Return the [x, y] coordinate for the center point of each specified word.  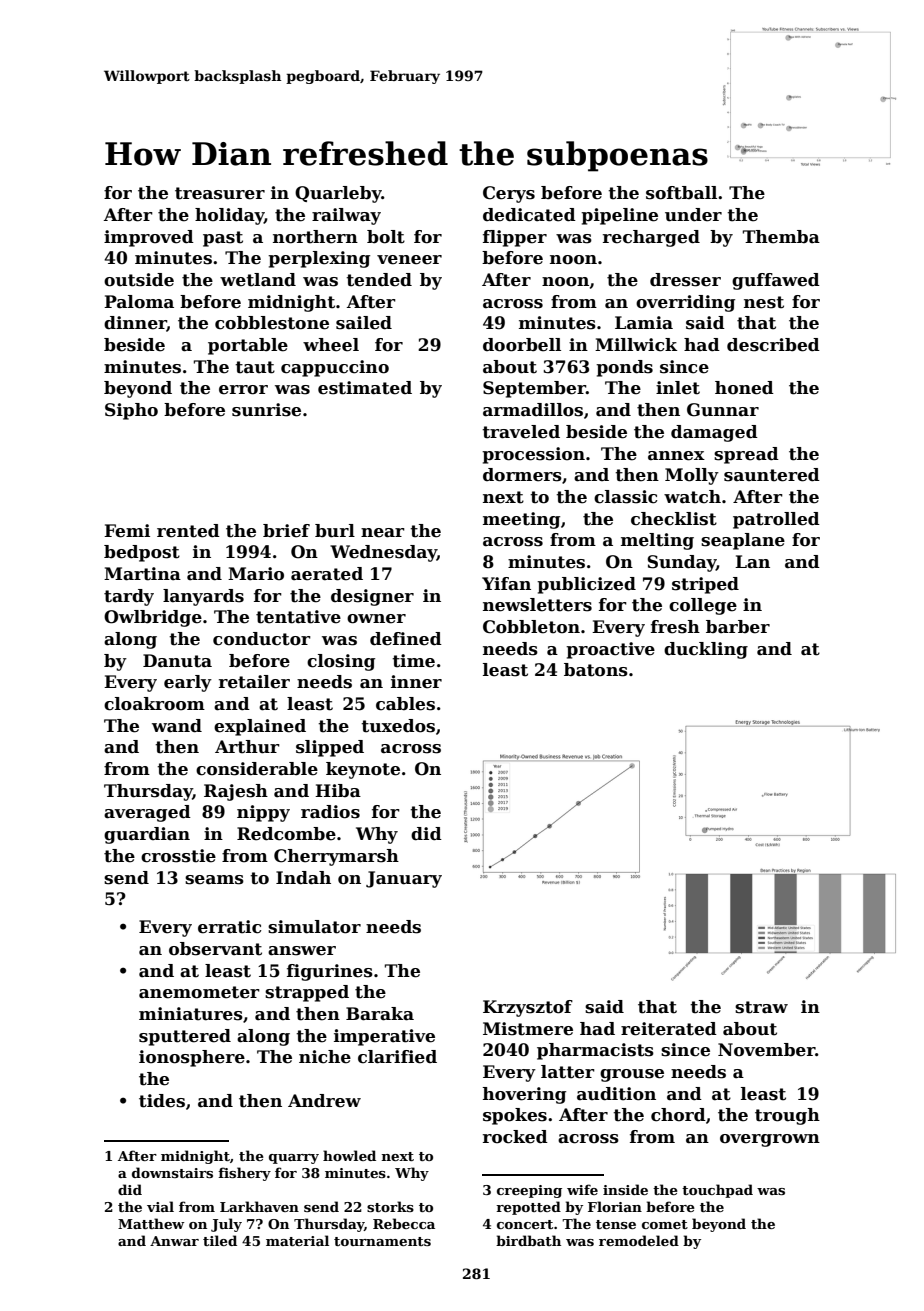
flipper [515, 238]
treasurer [220, 193]
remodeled [639, 1240]
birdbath [528, 1240]
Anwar [174, 1241]
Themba [781, 237]
